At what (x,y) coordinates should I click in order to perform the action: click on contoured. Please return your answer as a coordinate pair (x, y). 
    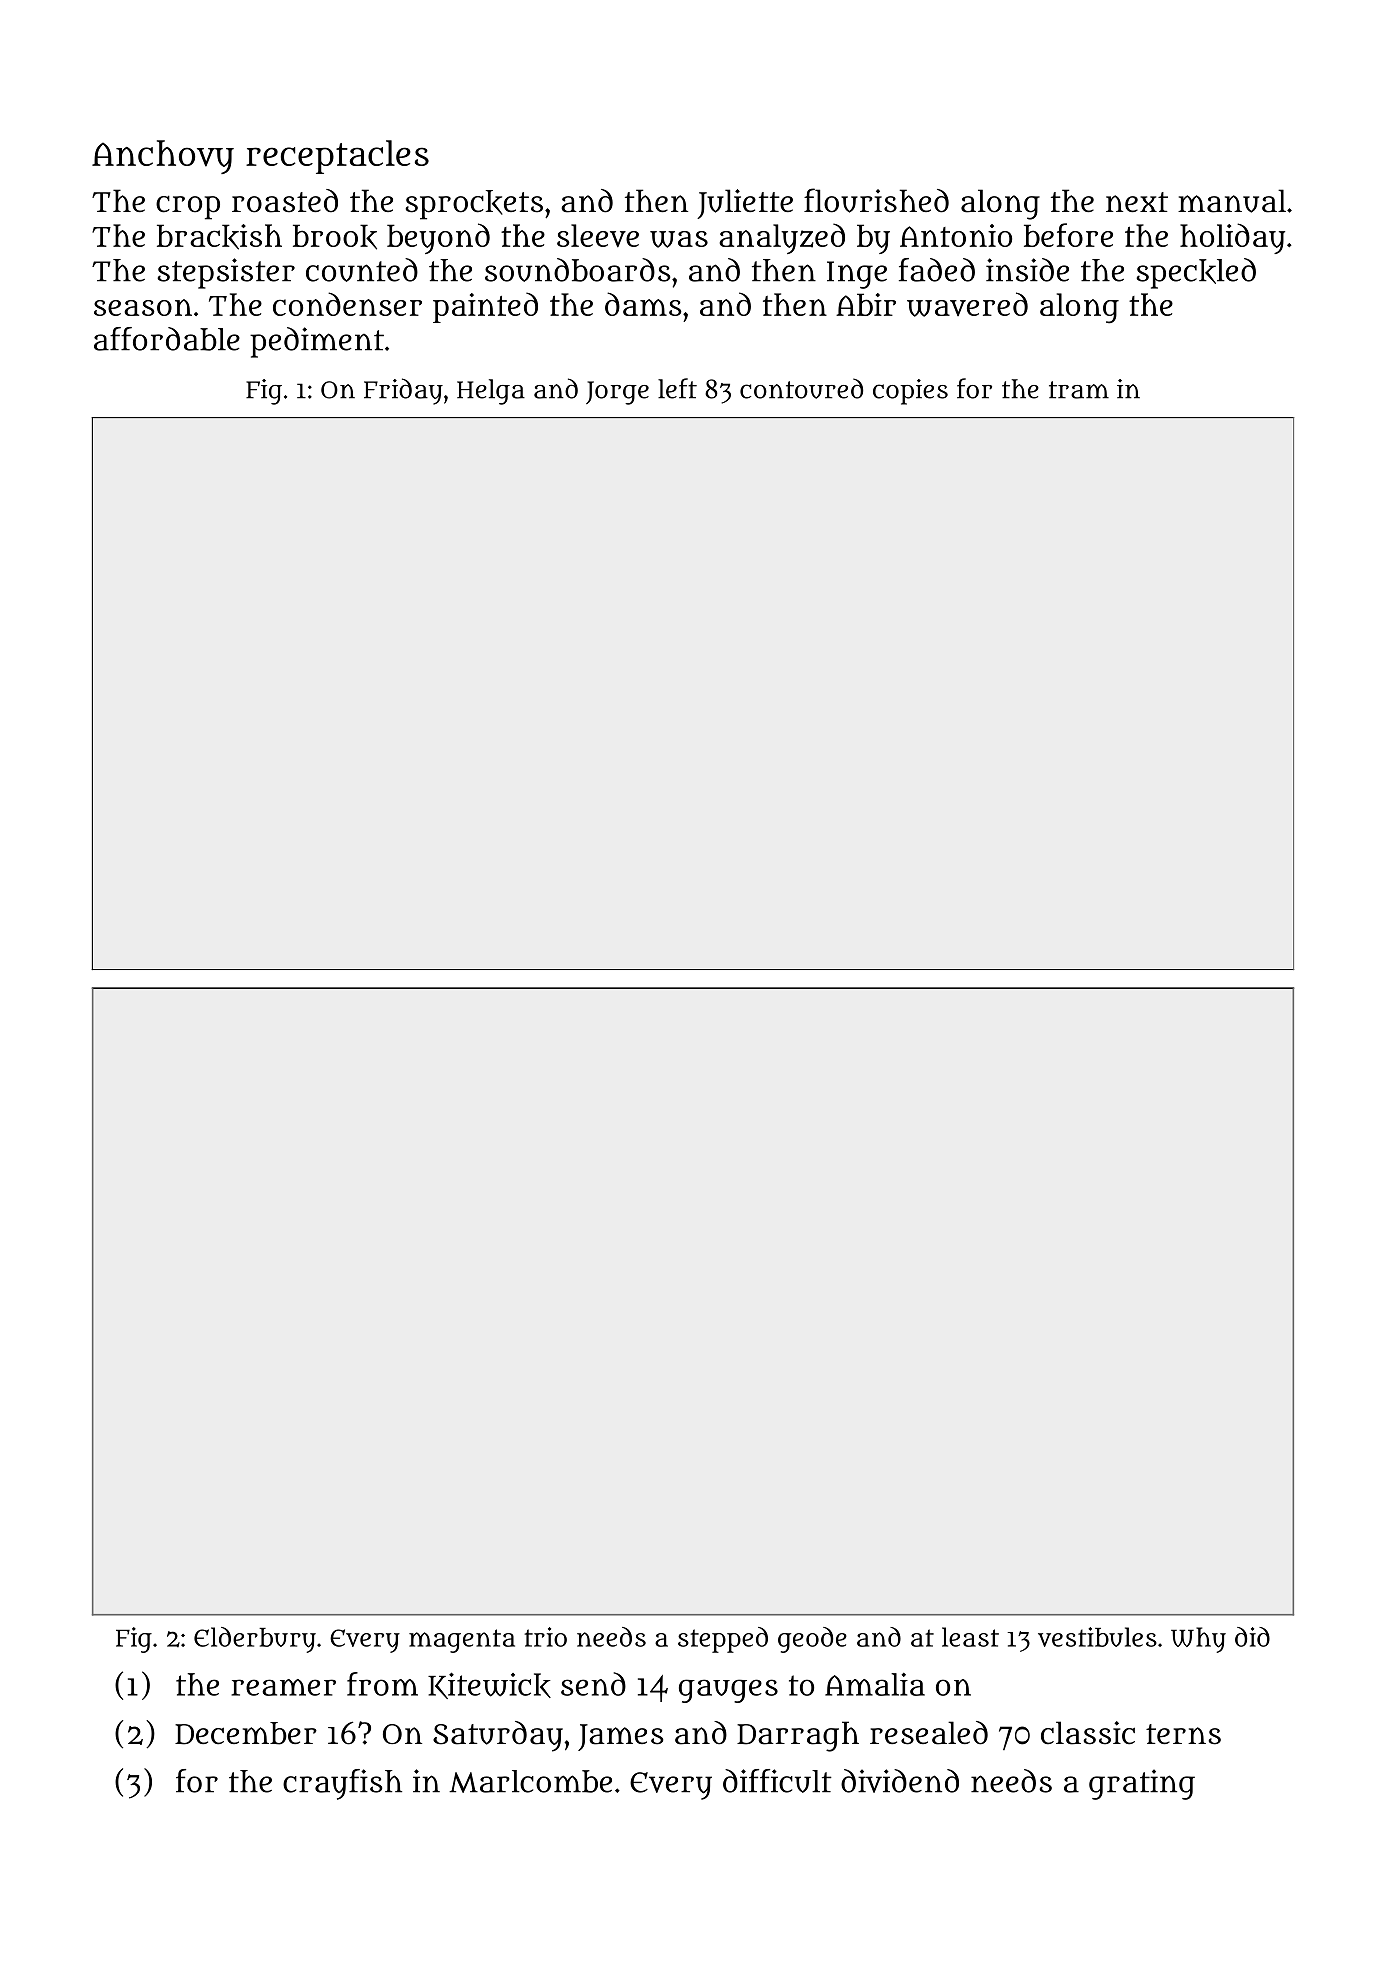
    Looking at the image, I should click on (801, 388).
